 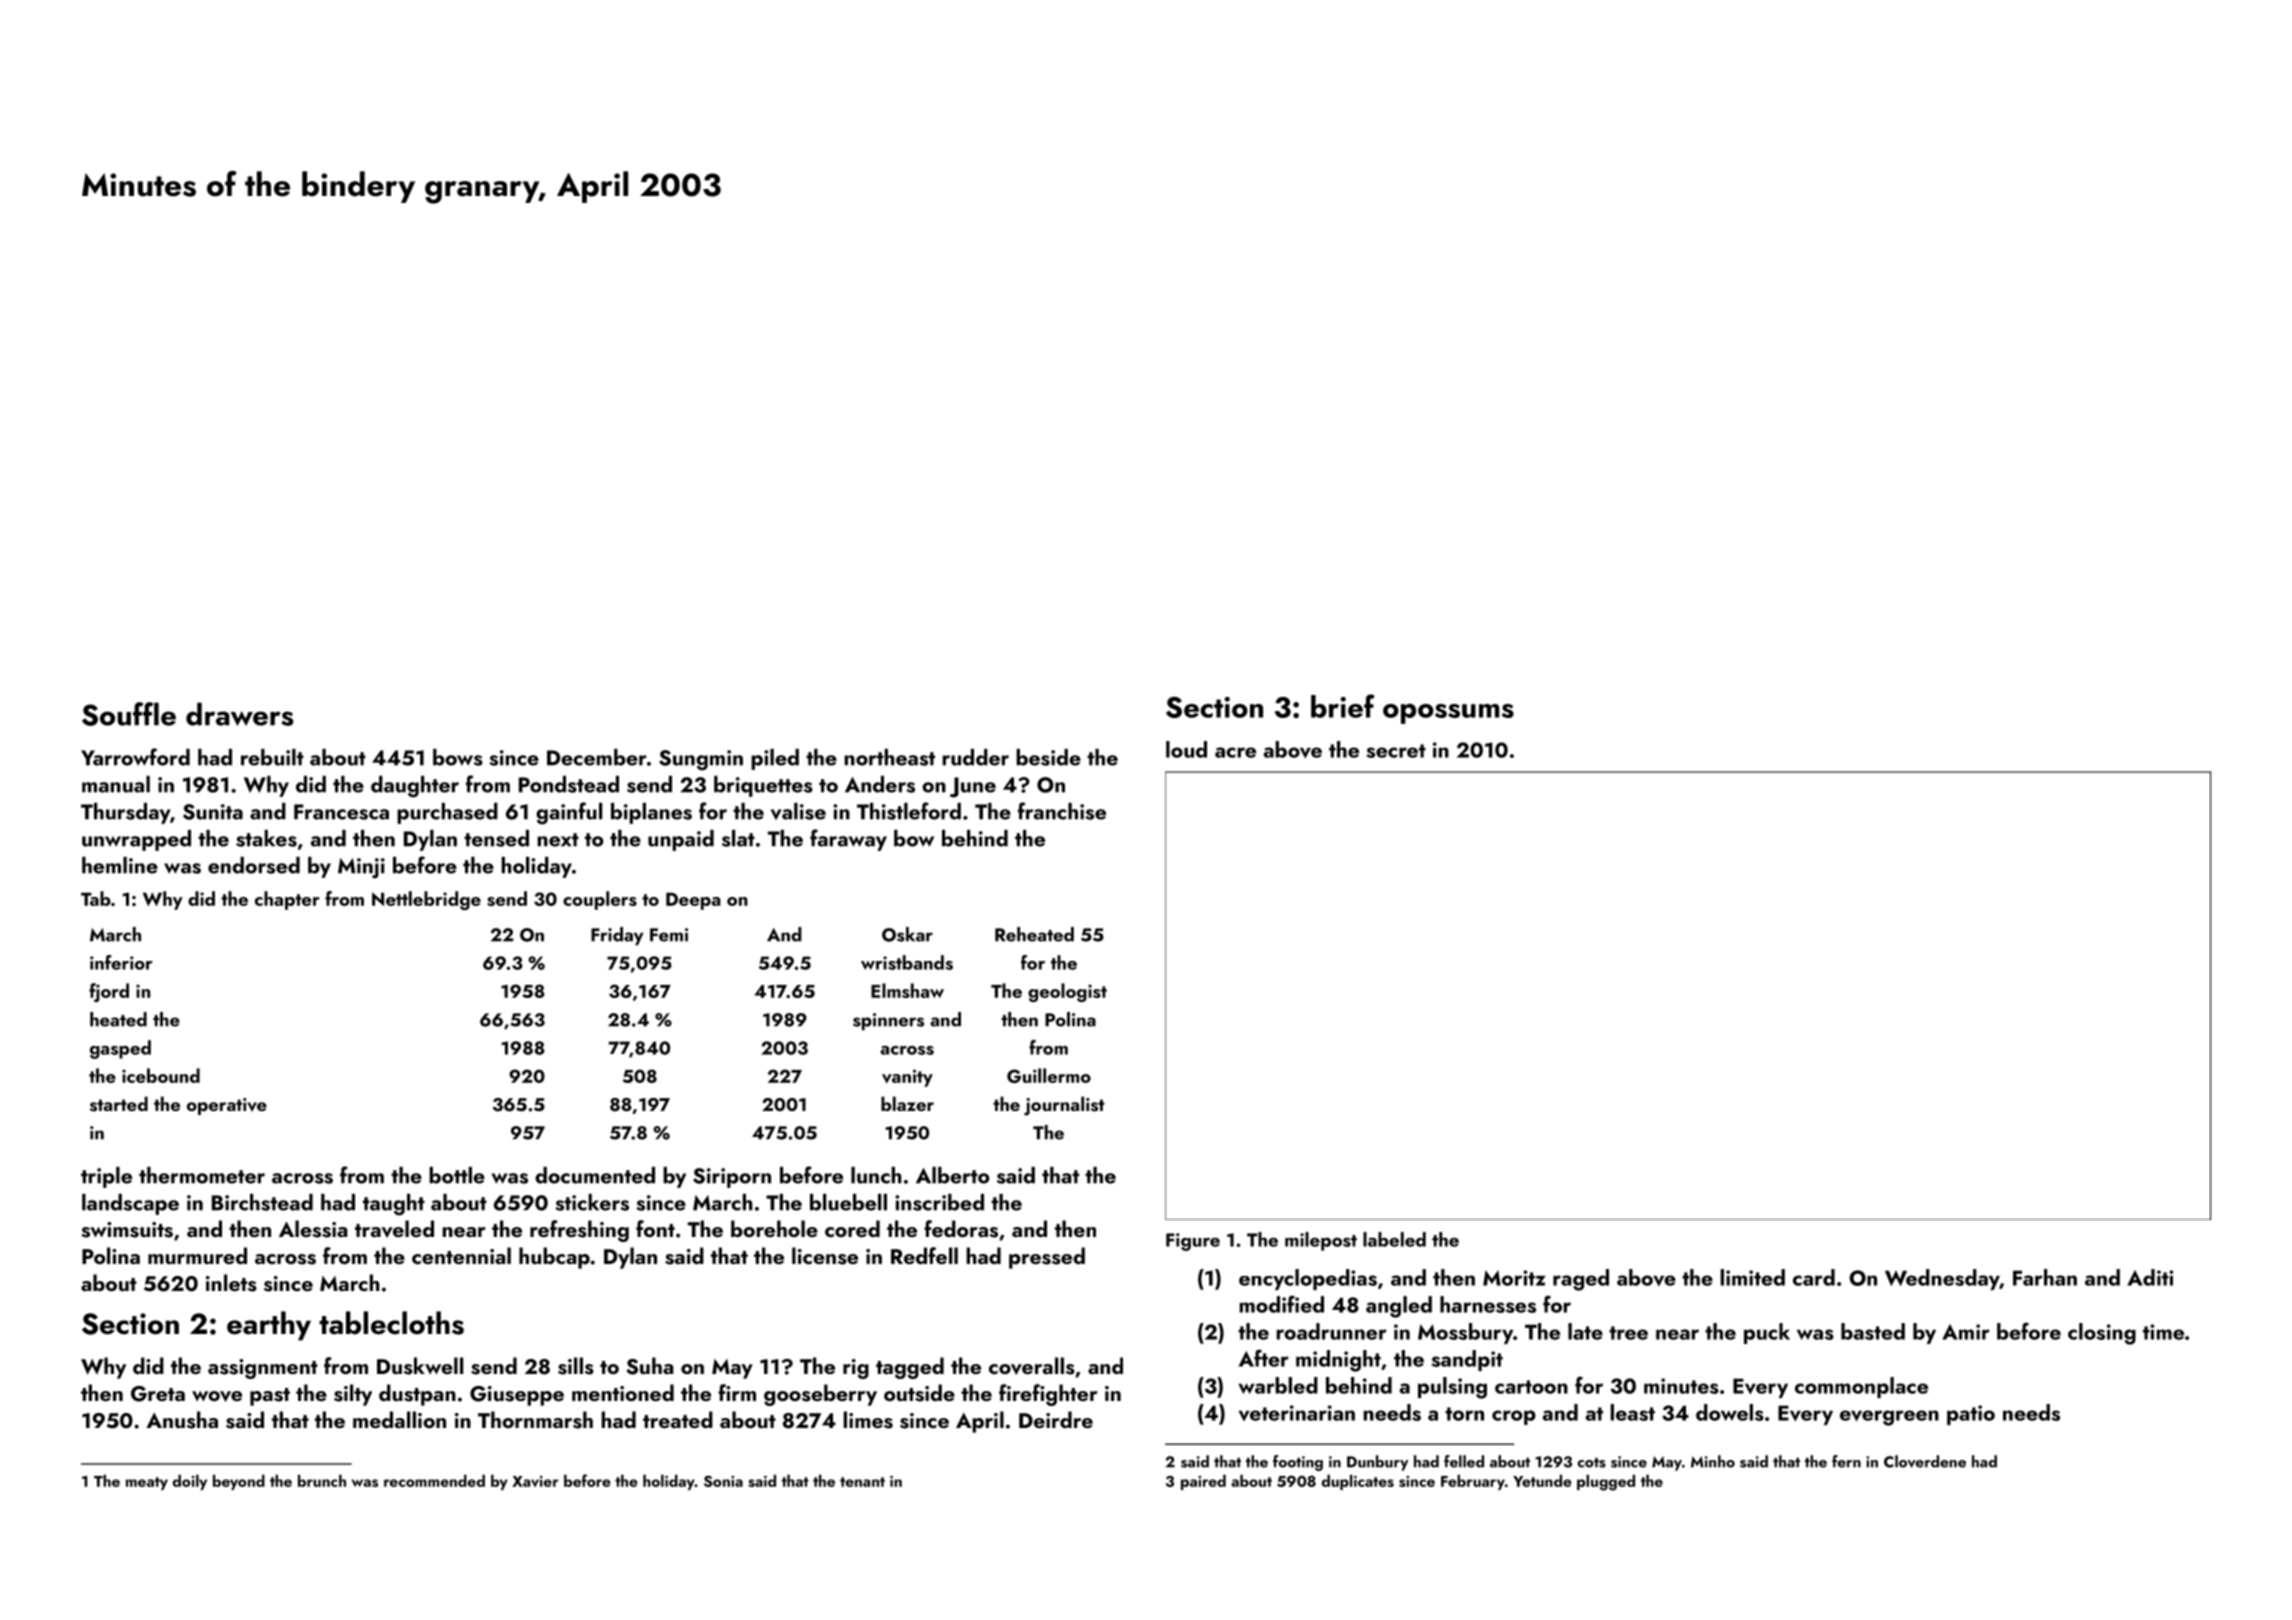 What do you see at coordinates (457, 1175) in the screenshot?
I see `bottle` at bounding box center [457, 1175].
